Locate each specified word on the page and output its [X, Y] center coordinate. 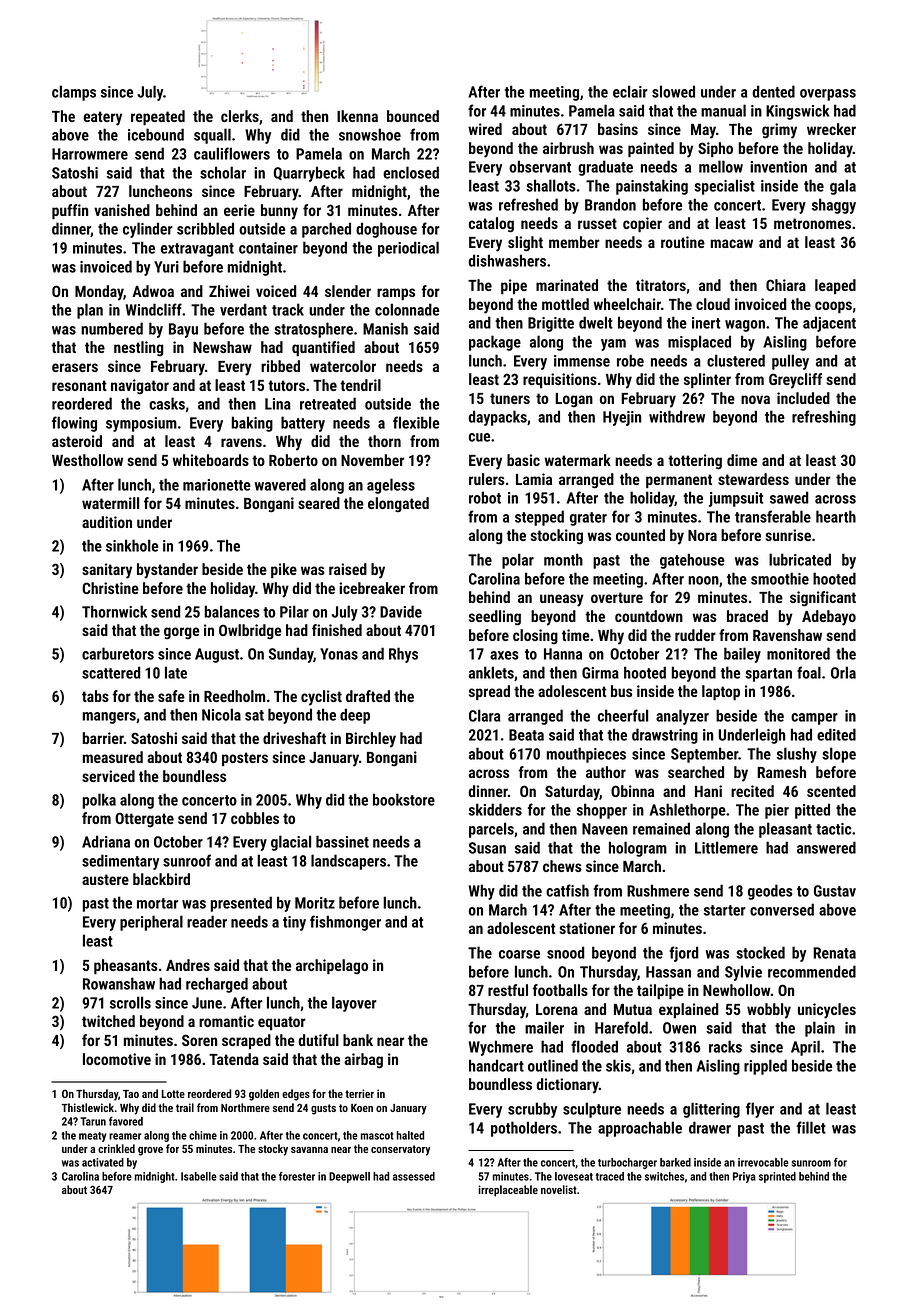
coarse [519, 954]
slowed [673, 91]
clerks [240, 116]
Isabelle [199, 1176]
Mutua [633, 1009]
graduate [605, 168]
